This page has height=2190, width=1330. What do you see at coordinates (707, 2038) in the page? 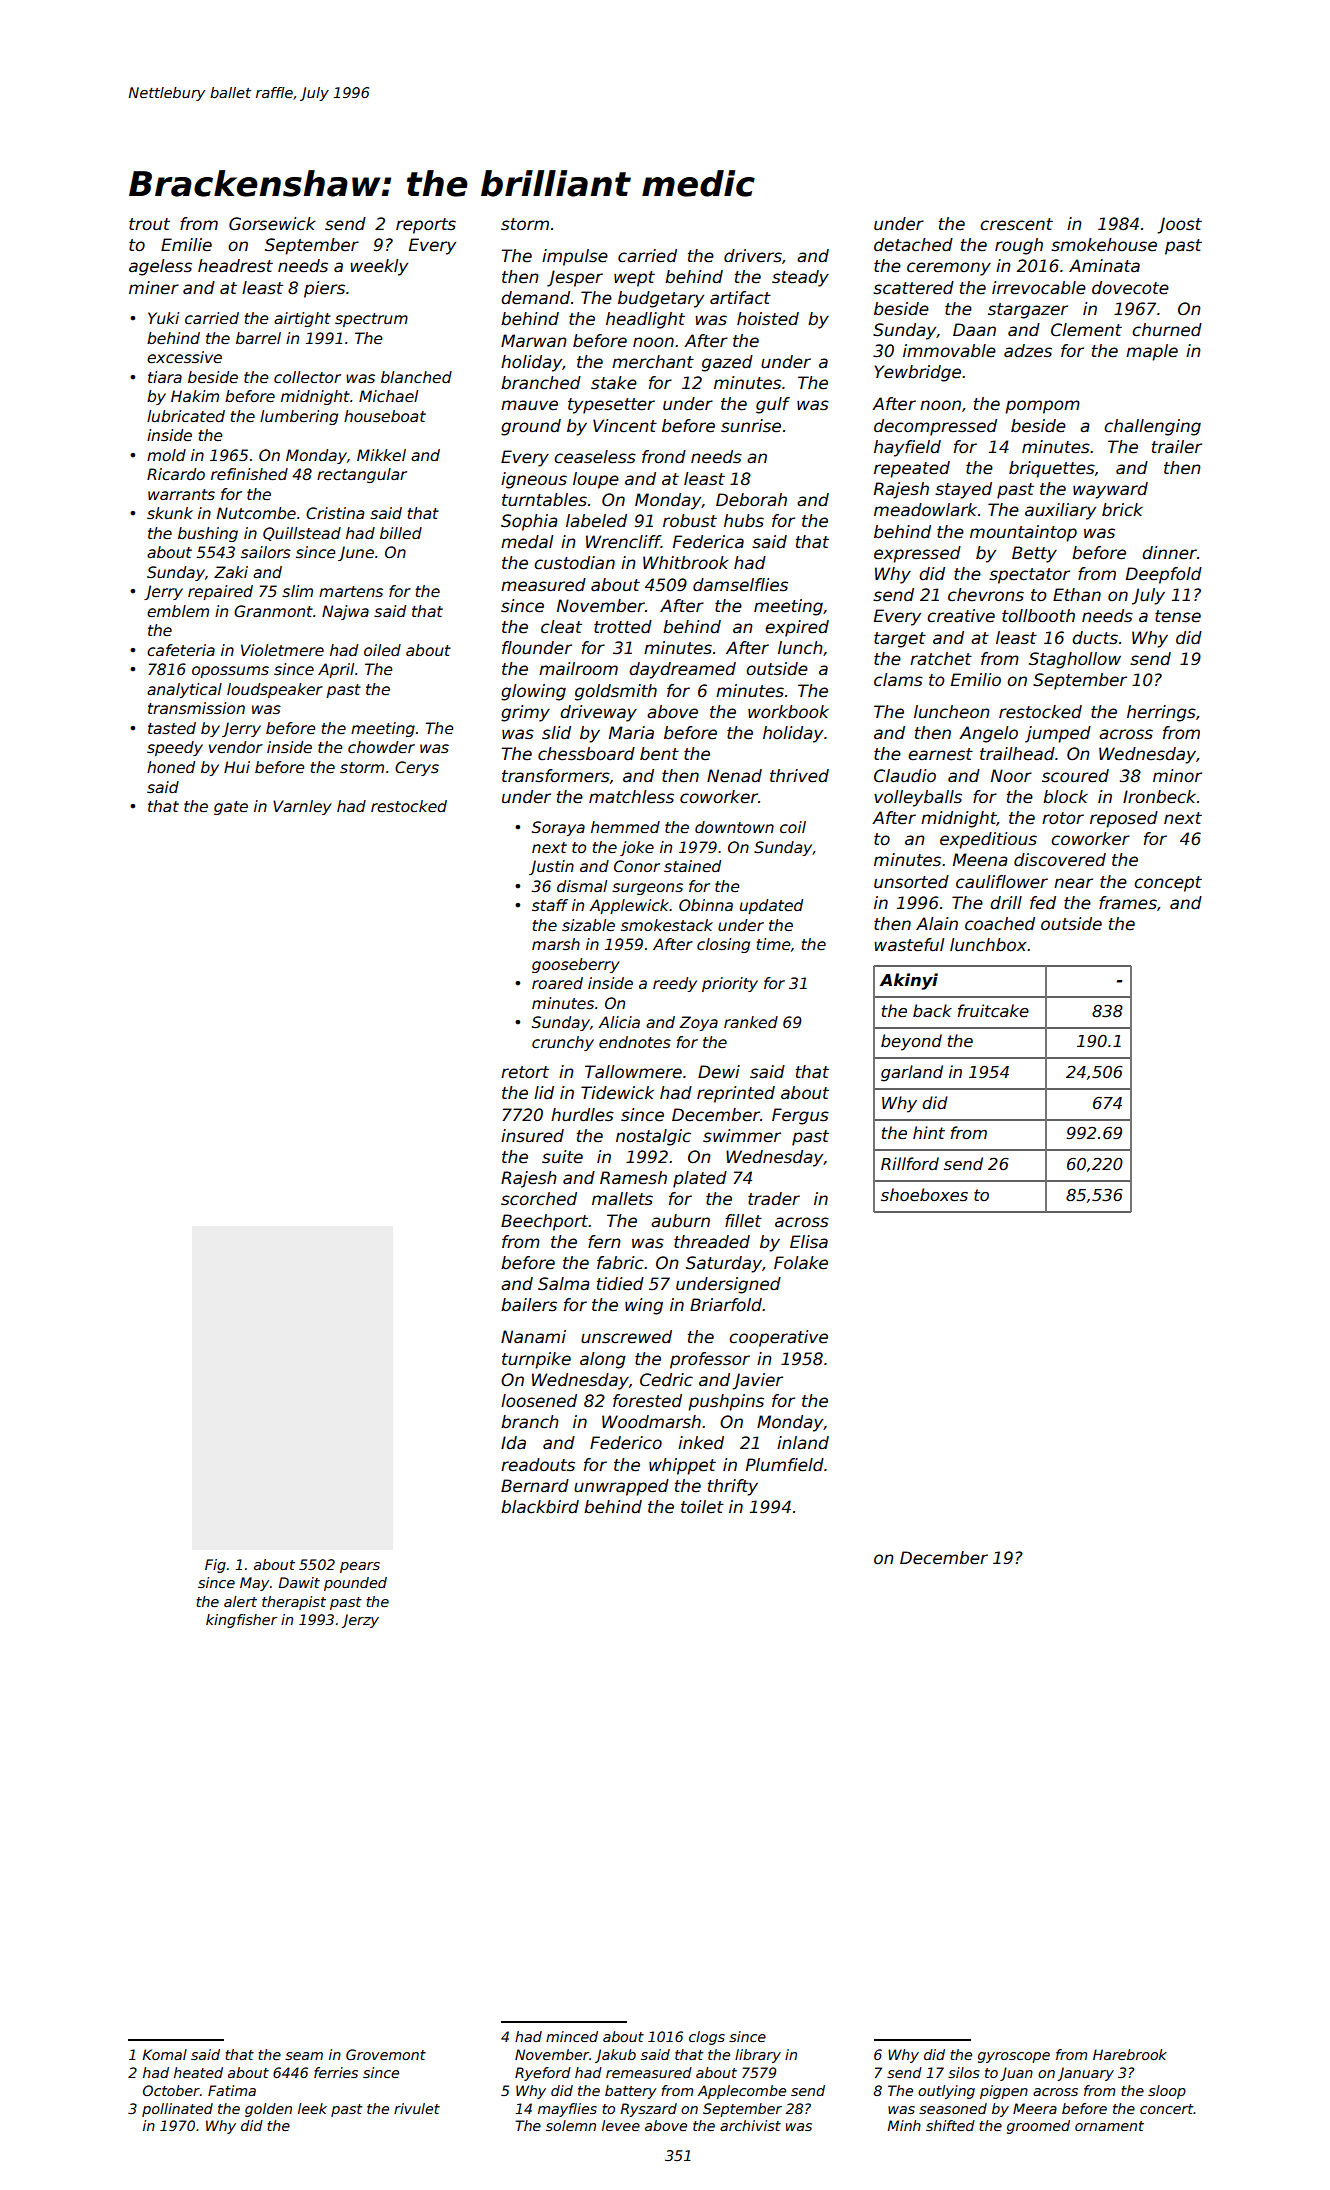
I see `clogs` at bounding box center [707, 2038].
